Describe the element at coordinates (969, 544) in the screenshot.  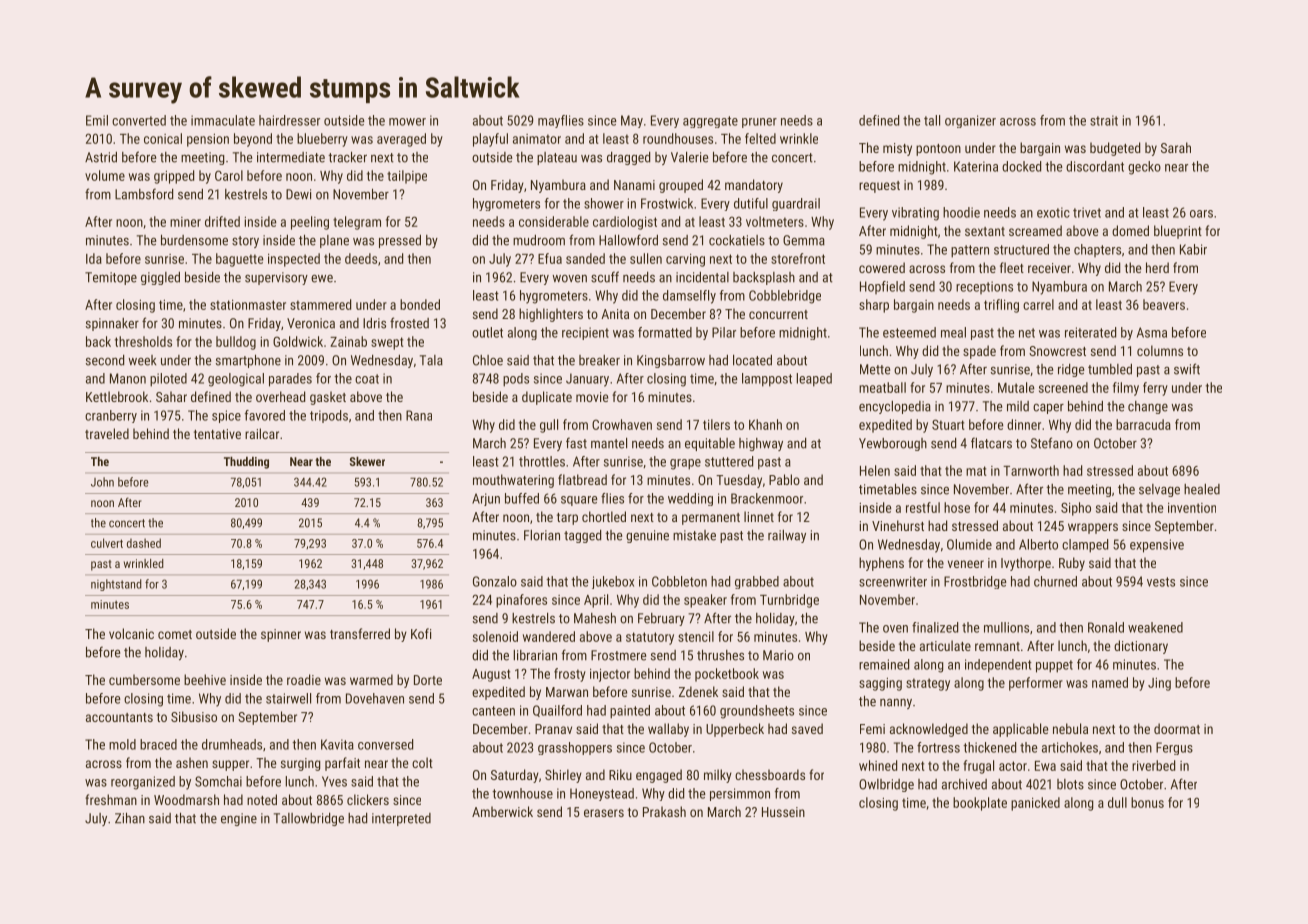
I see `Olumide` at that location.
